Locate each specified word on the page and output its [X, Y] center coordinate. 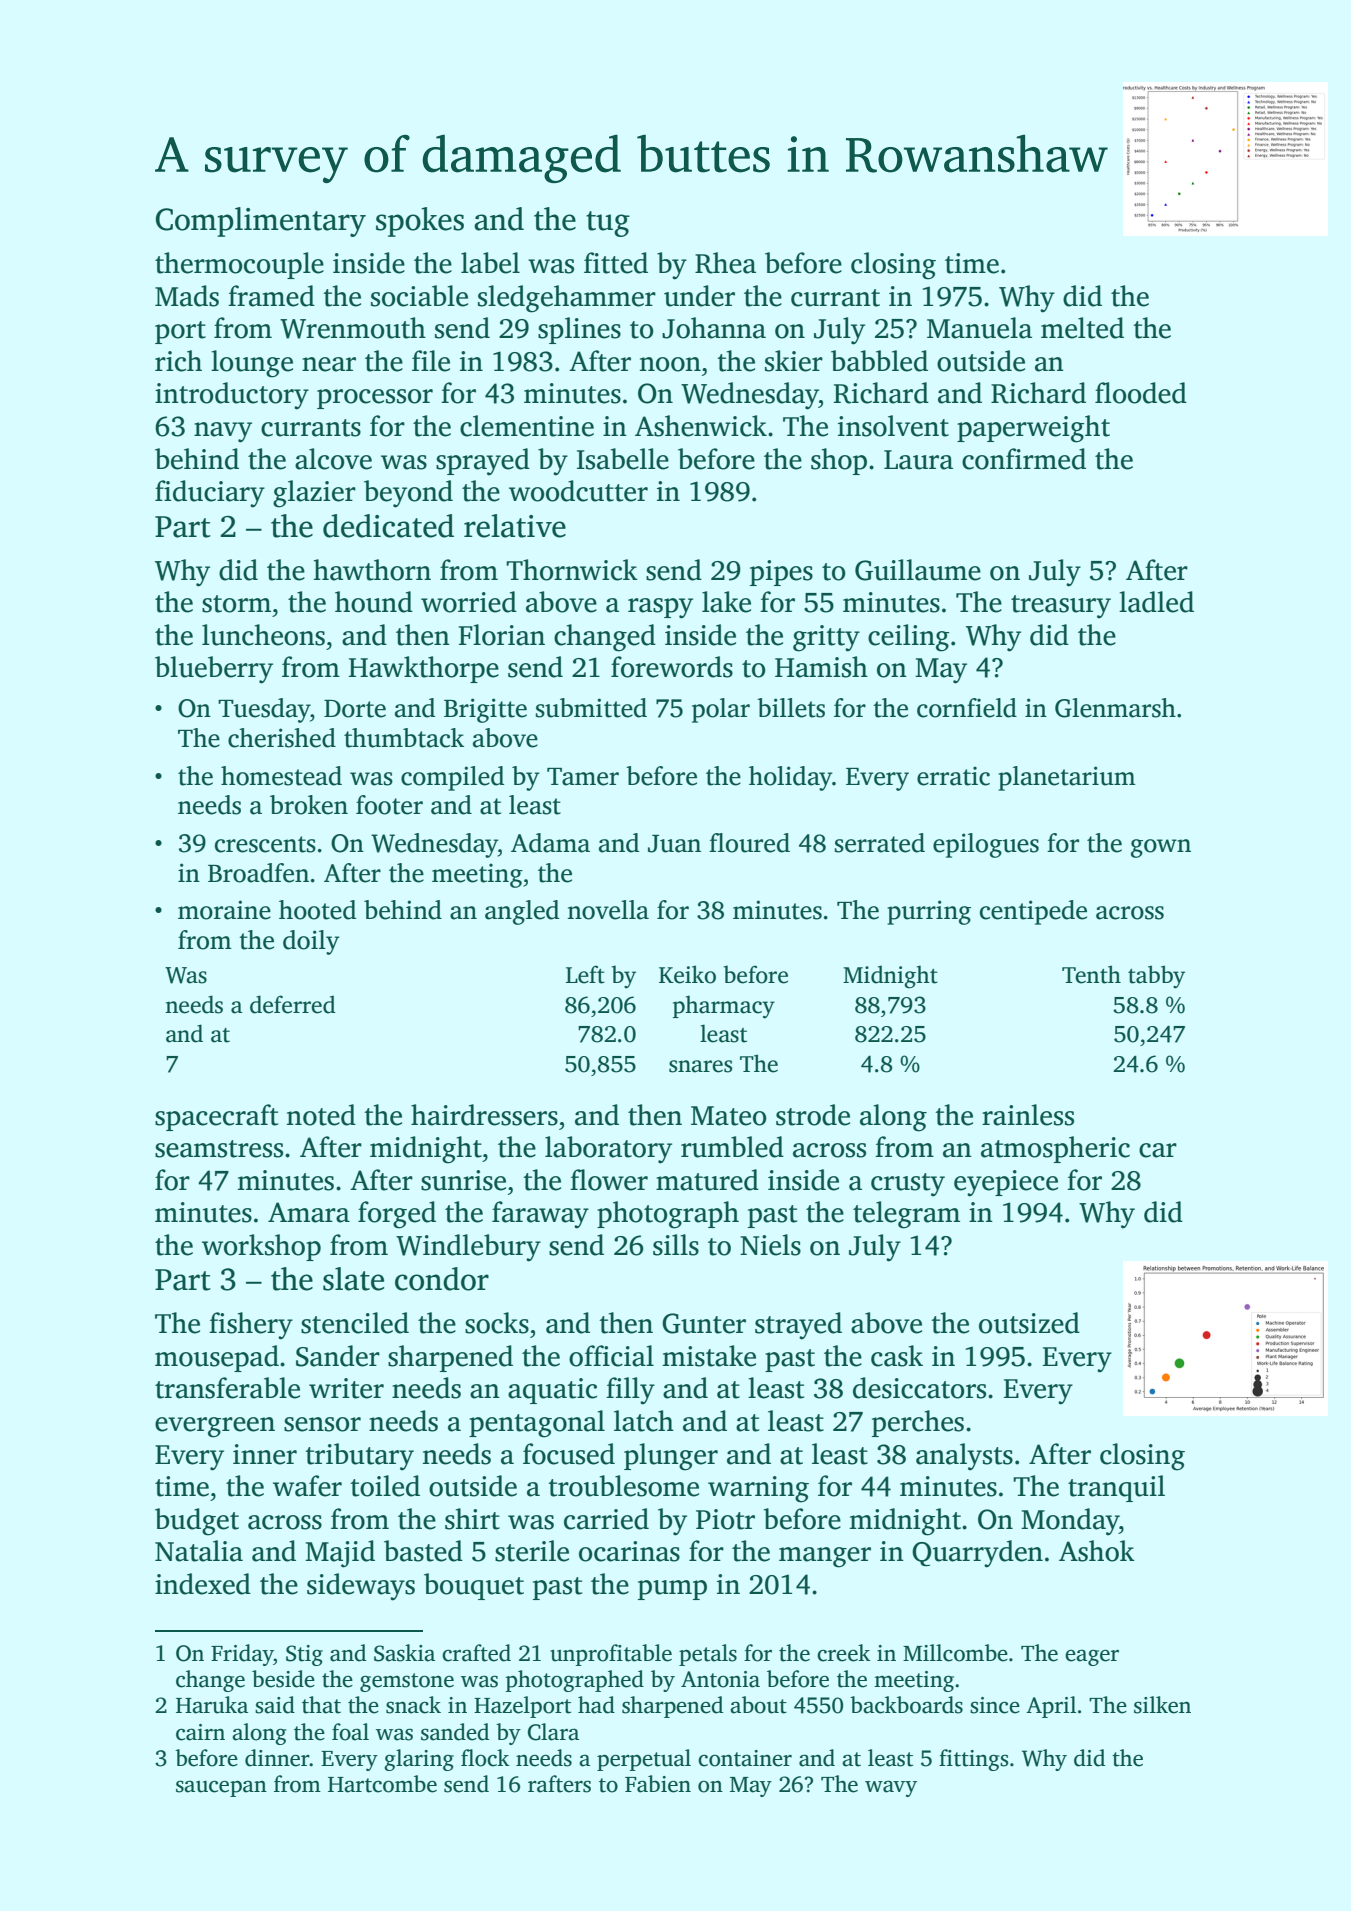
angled [522, 912]
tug [608, 224]
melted [1082, 328]
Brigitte [485, 710]
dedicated [388, 526]
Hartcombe [382, 1784]
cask [897, 1356]
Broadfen [258, 873]
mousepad [217, 1358]
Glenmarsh [1115, 708]
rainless [1028, 1115]
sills [676, 1245]
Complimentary [261, 222]
